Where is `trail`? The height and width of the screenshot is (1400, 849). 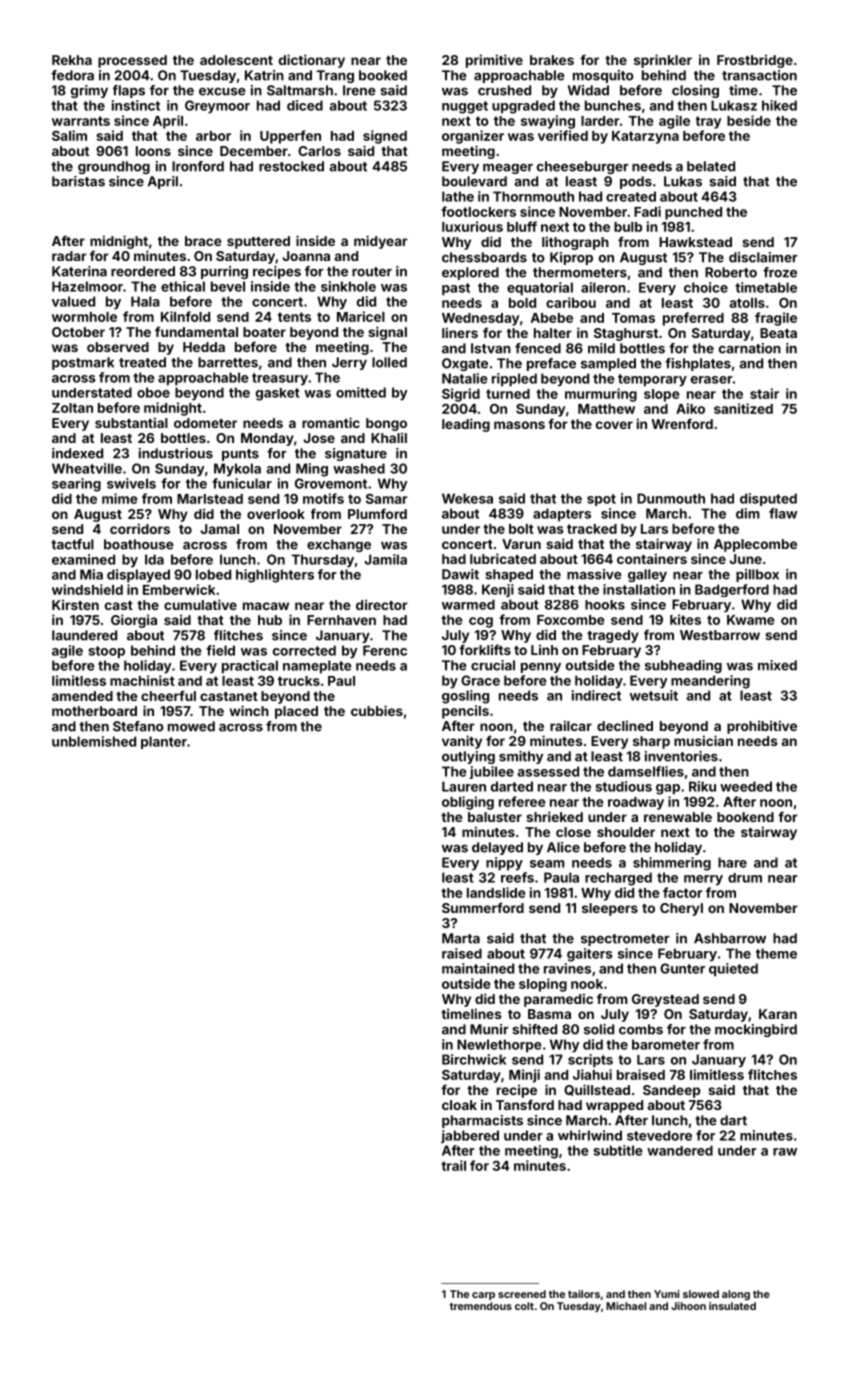 trail is located at coordinates (453, 1165).
